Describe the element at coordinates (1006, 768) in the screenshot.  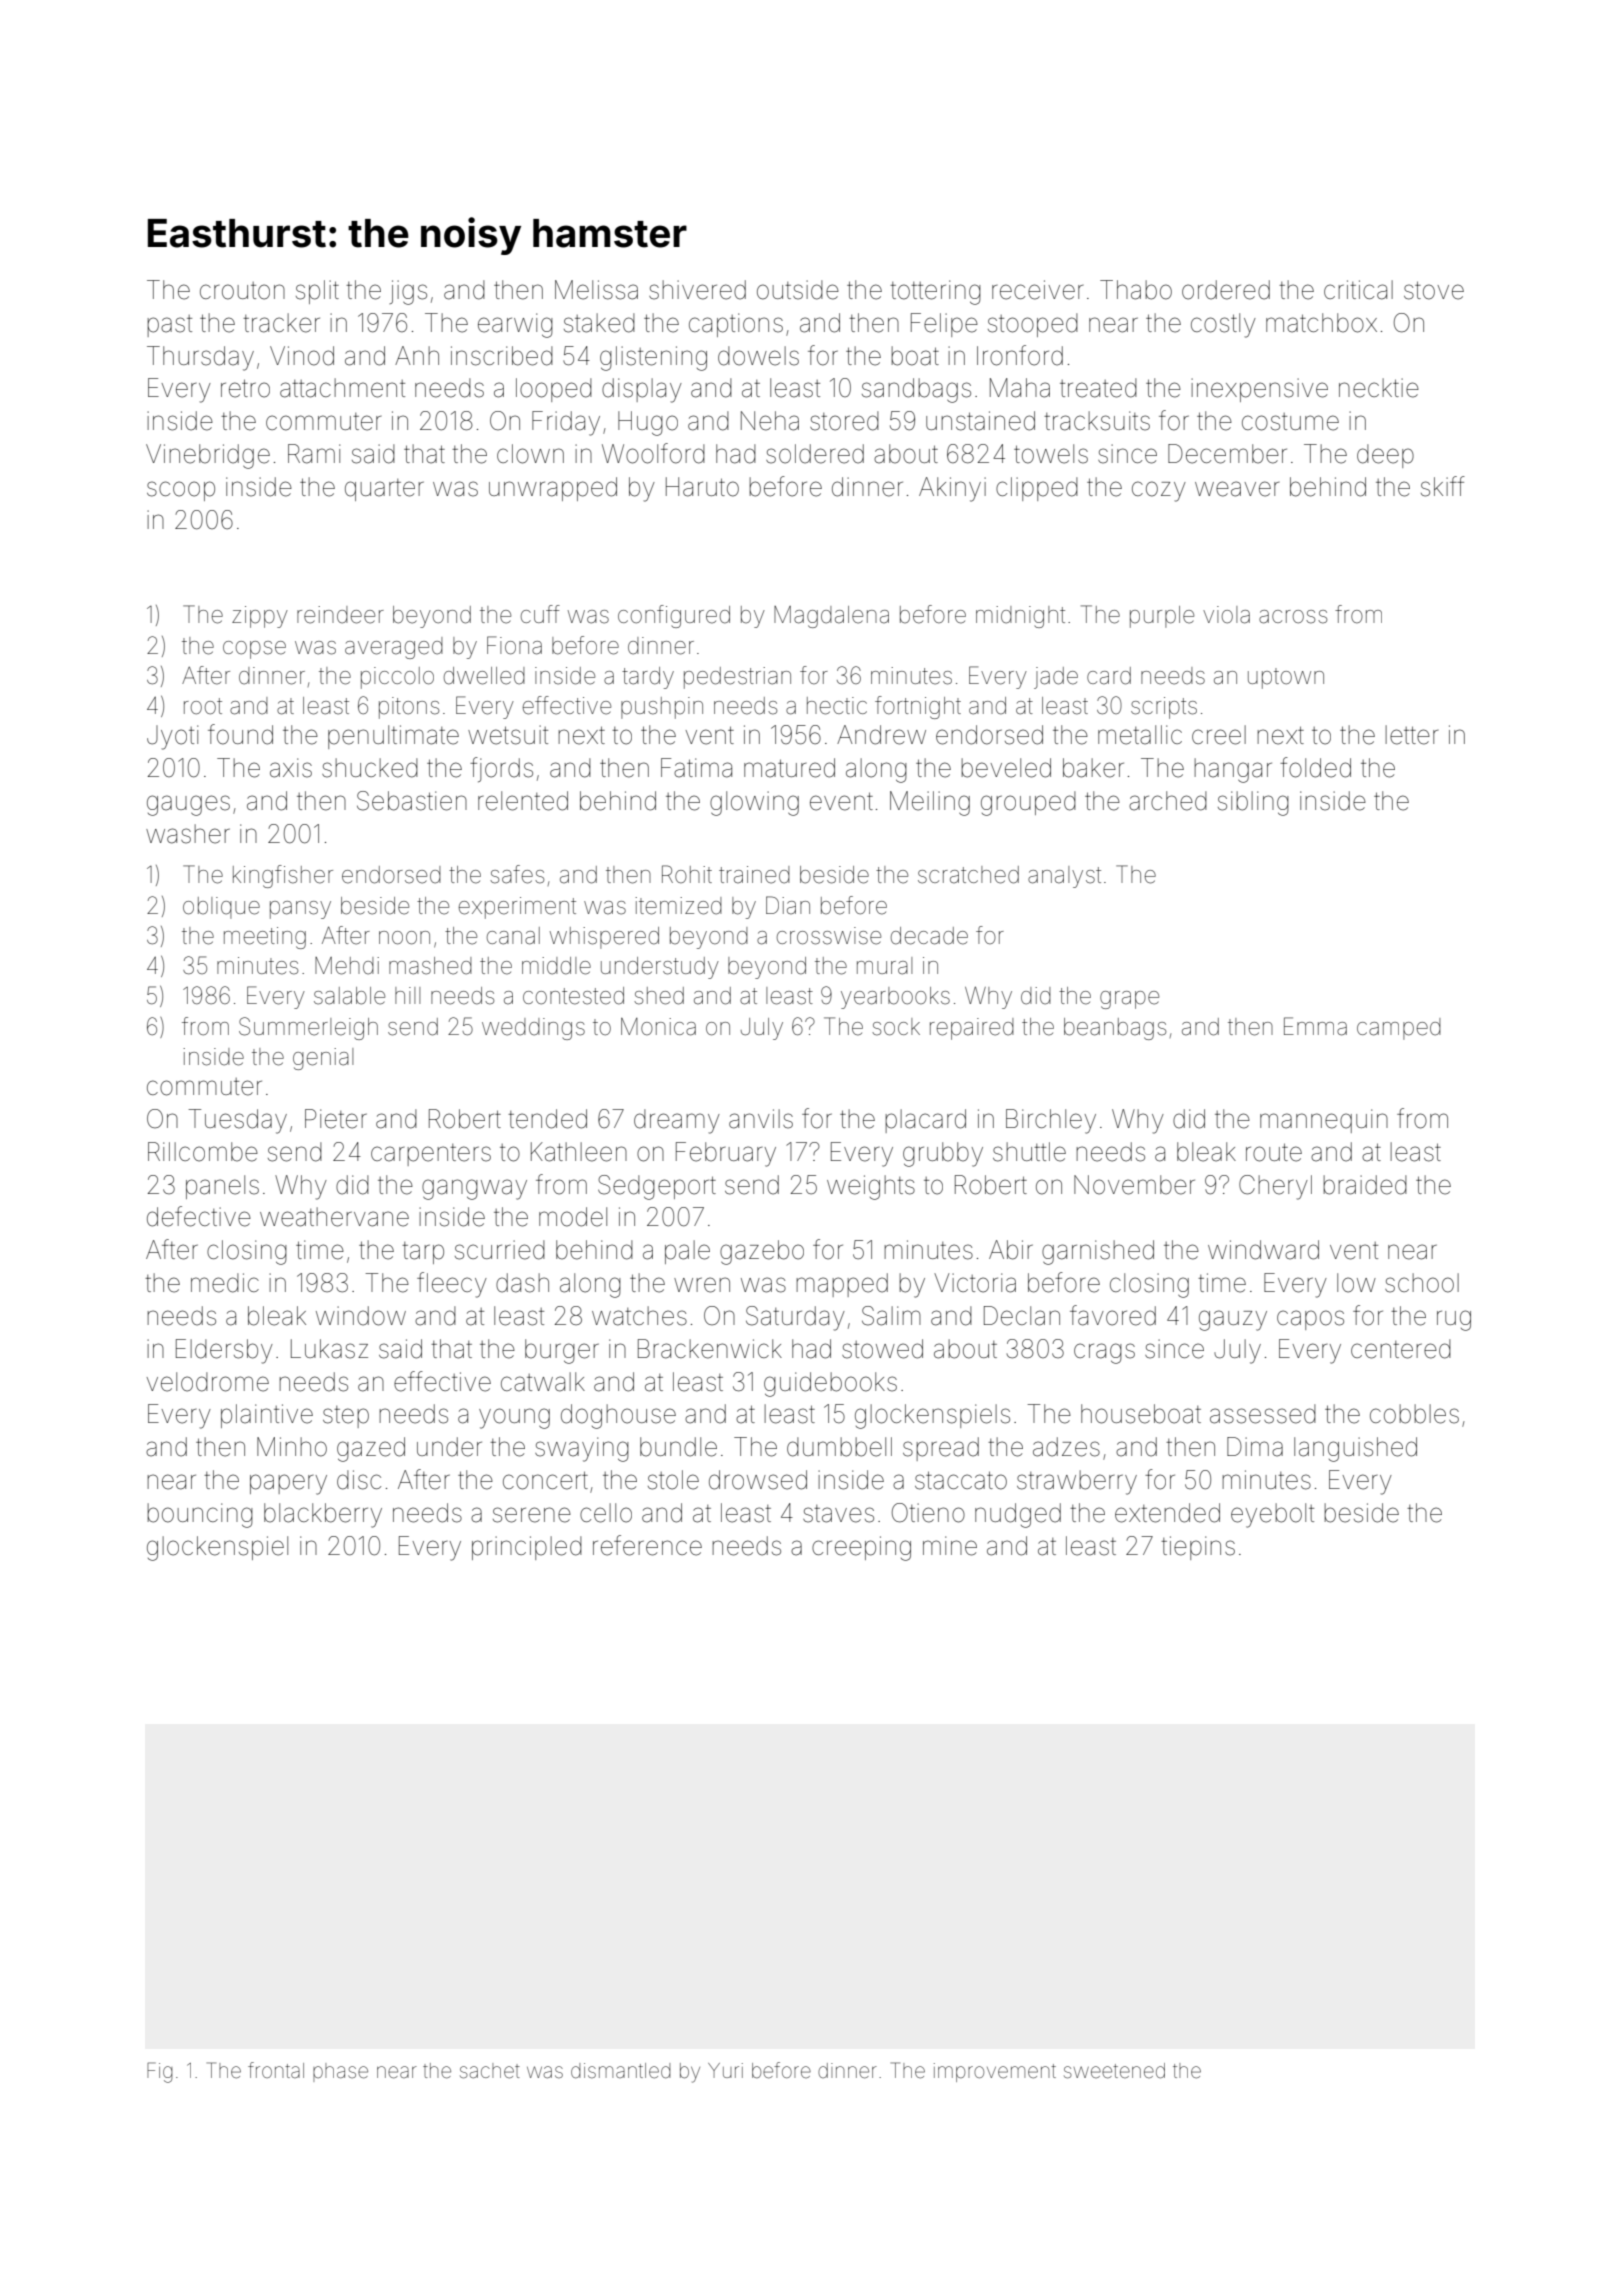
I see `beveled` at that location.
